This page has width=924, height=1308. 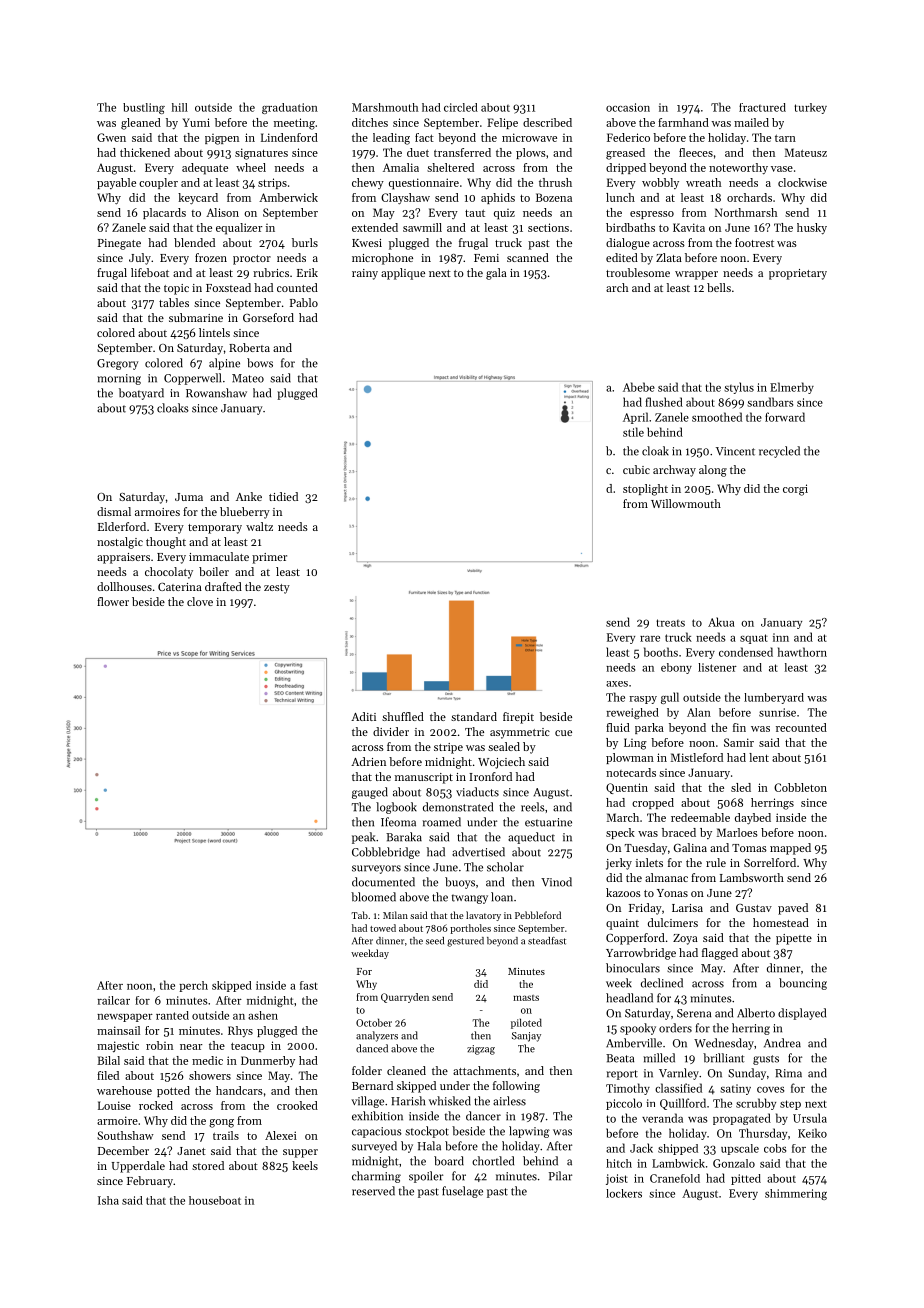 I want to click on houseboat, so click(x=215, y=1200).
